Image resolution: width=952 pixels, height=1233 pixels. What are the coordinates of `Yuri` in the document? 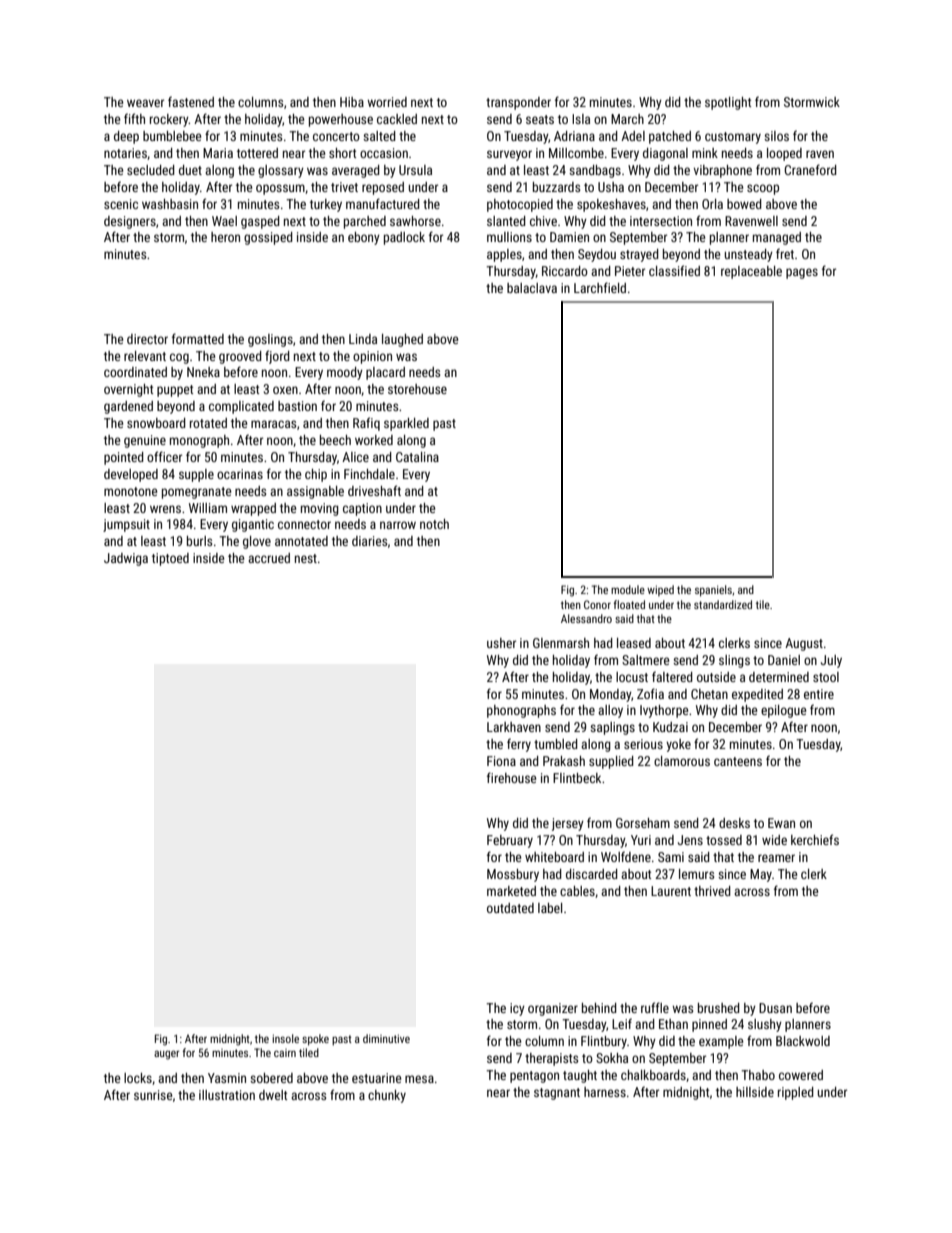 It's located at (641, 840).
